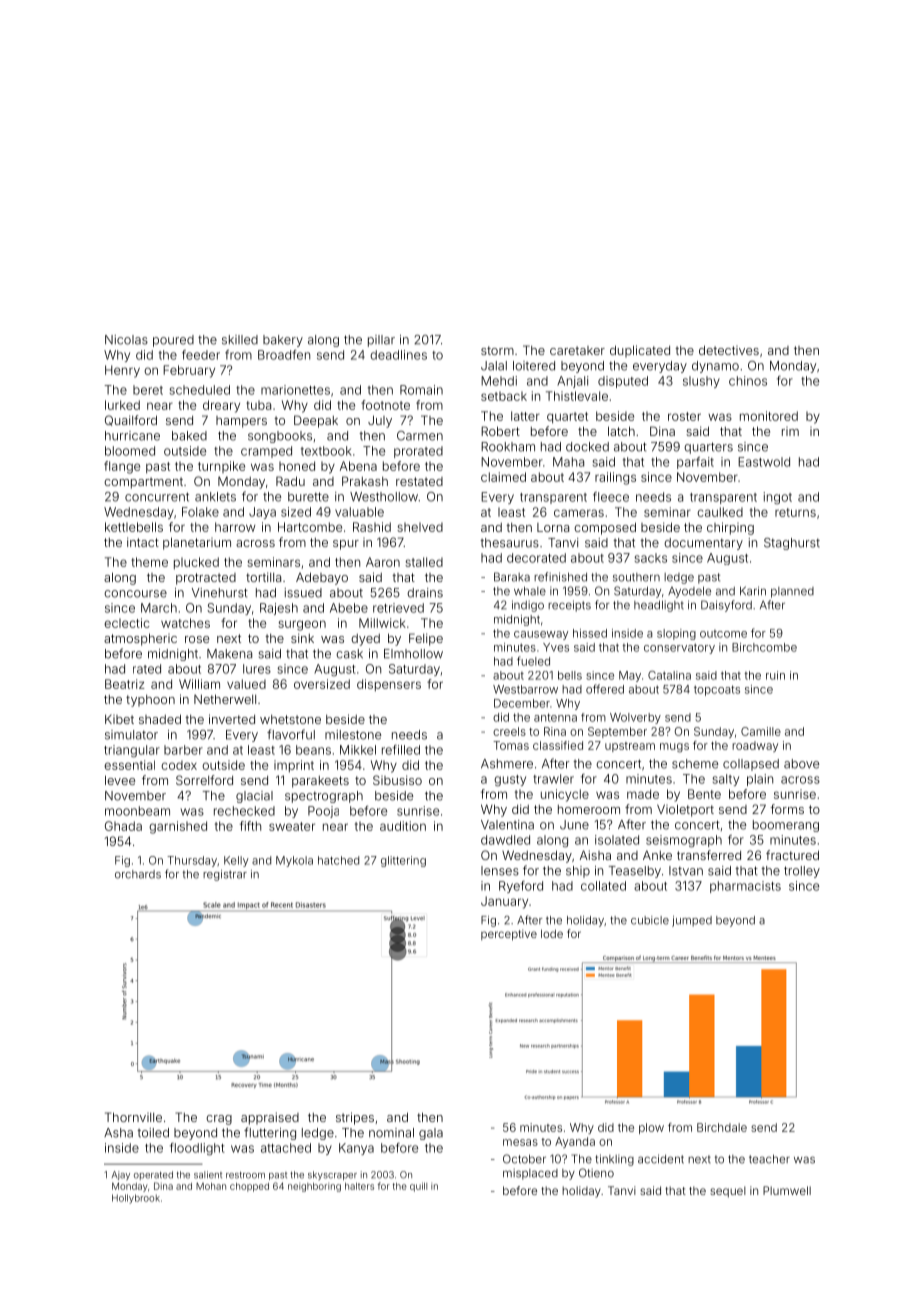 The width and height of the image is (924, 1308). What do you see at coordinates (418, 1187) in the image?
I see `quill` at bounding box center [418, 1187].
